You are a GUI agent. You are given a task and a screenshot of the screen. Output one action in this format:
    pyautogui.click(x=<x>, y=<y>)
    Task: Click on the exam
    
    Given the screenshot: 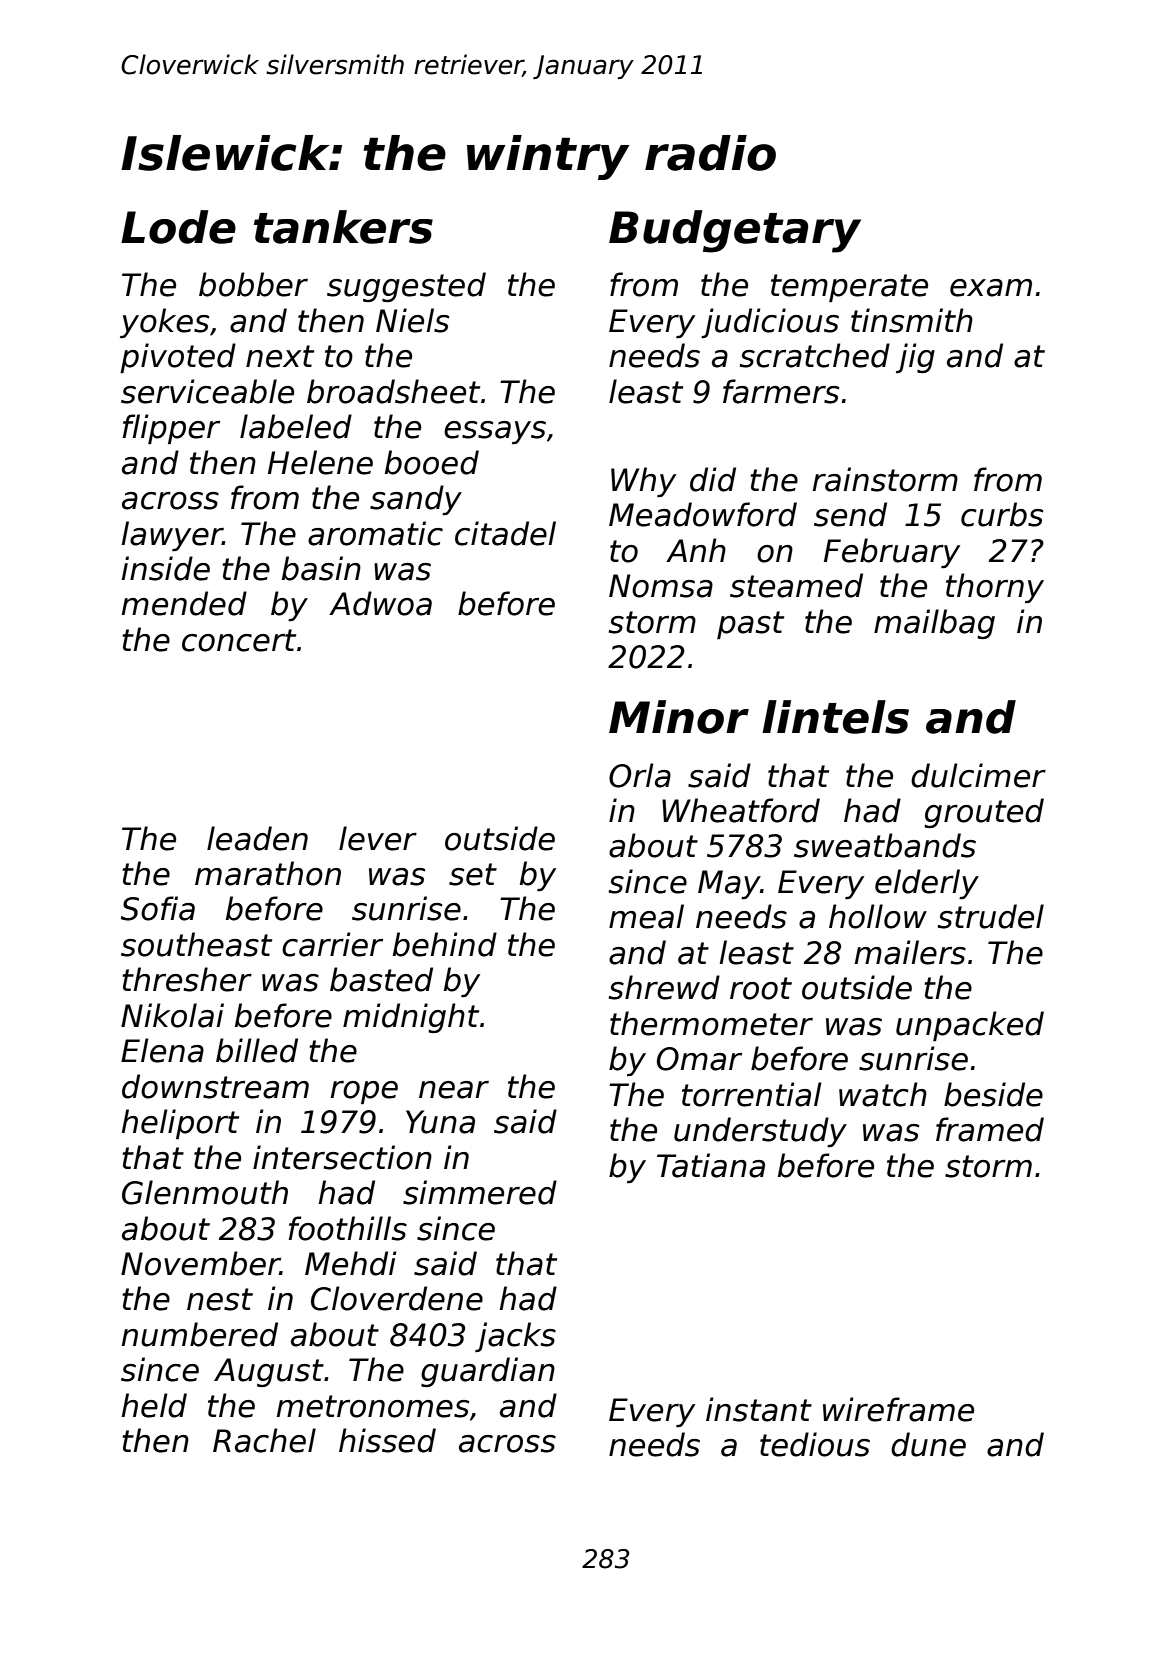 What is the action you would take?
    pyautogui.click(x=991, y=288)
